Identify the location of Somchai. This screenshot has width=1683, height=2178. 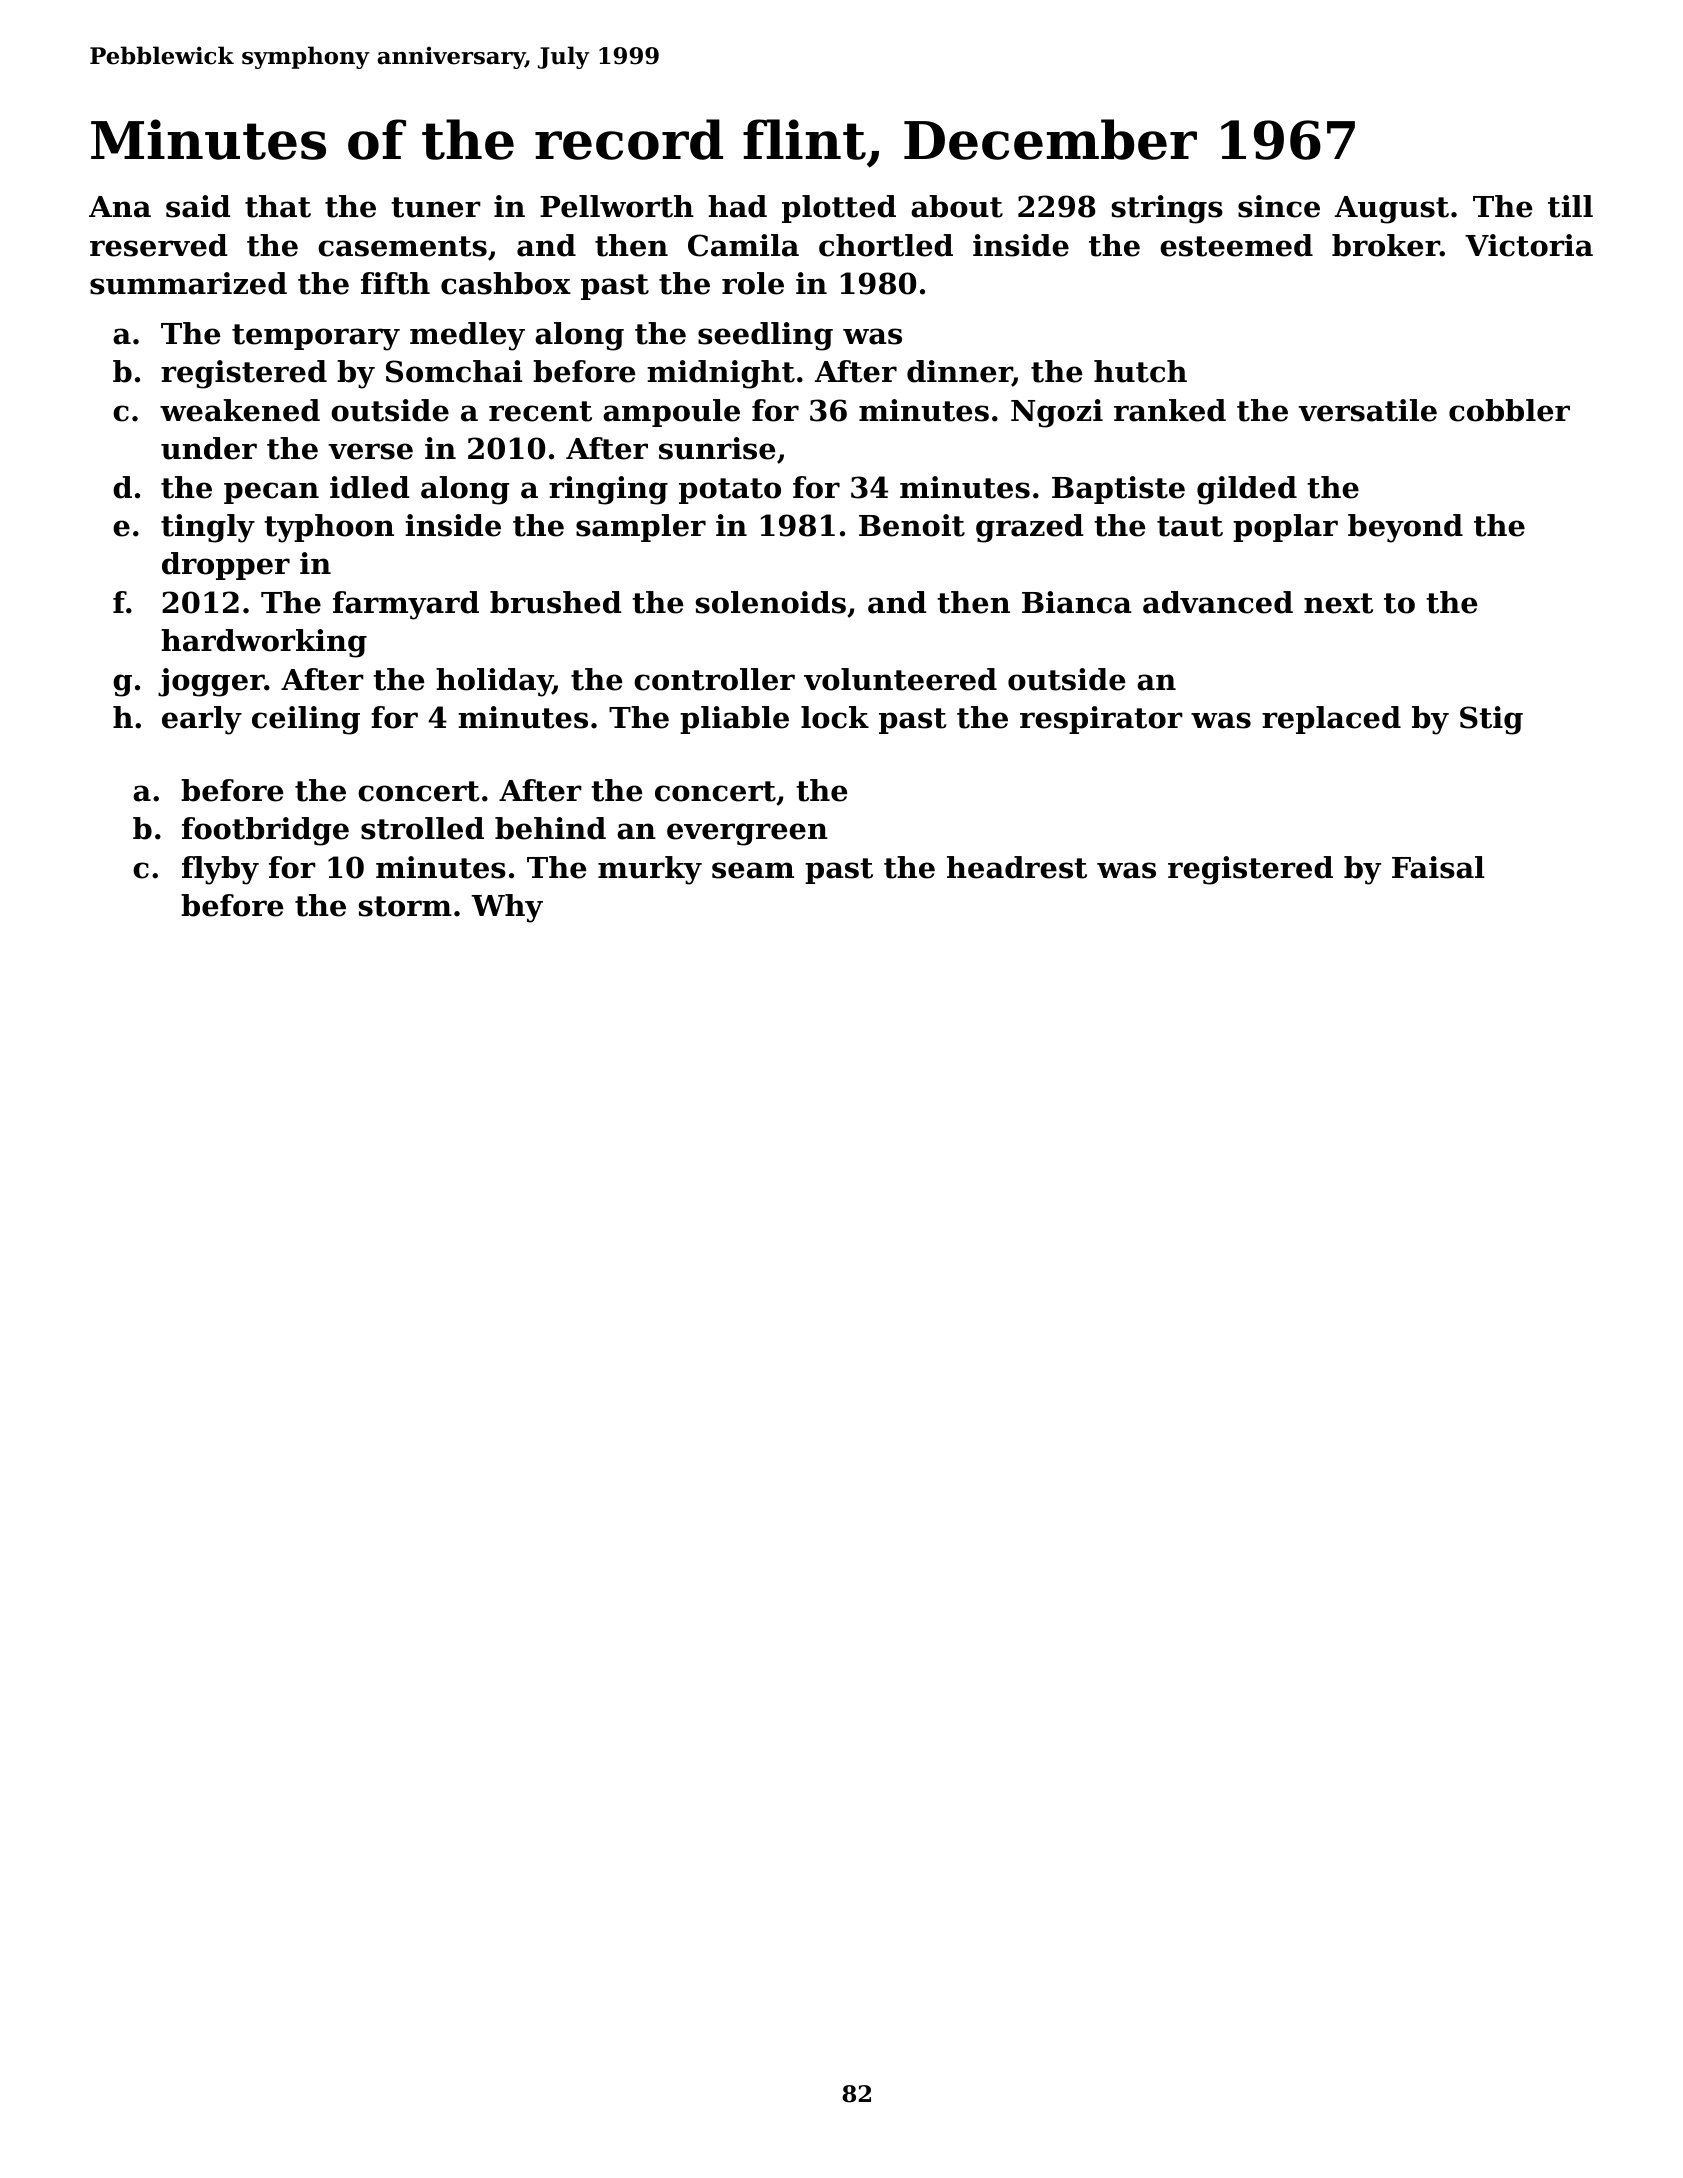
(454, 371).
